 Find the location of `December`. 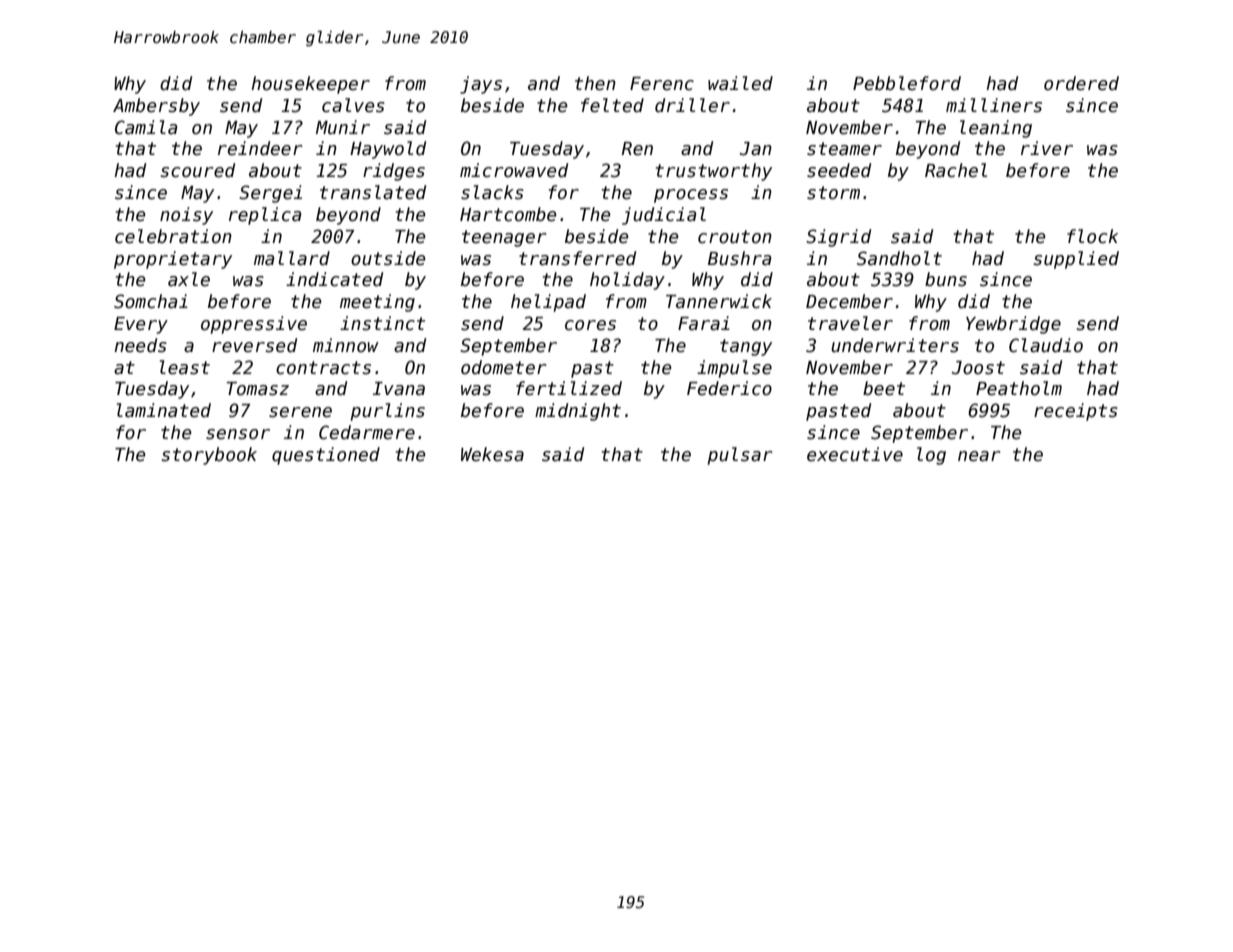

December is located at coordinates (849, 301).
